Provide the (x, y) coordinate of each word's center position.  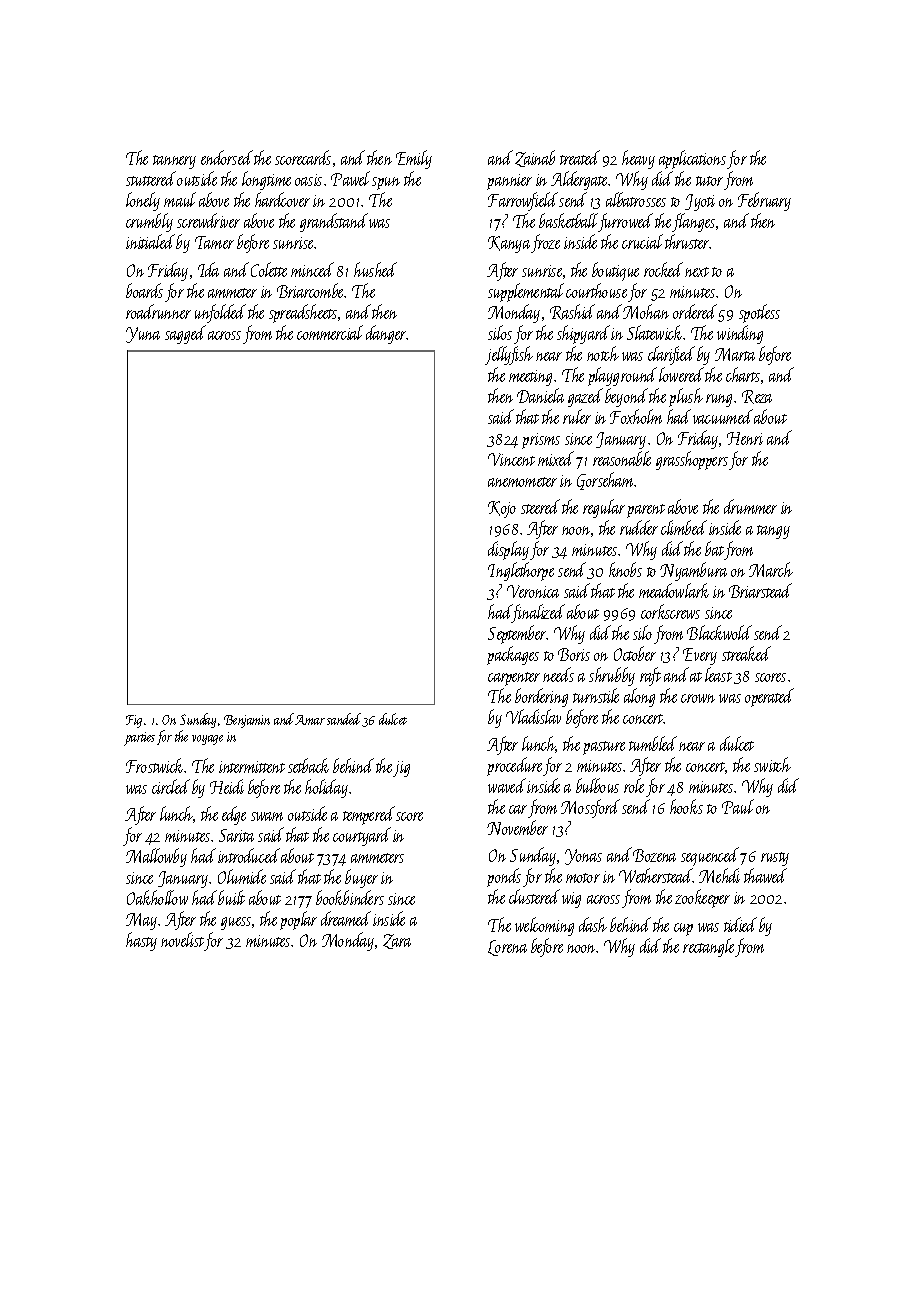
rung (719, 400)
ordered (695, 311)
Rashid (572, 312)
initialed (150, 241)
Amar (310, 720)
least (718, 674)
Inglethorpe (521, 571)
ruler (577, 416)
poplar (298, 920)
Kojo (502, 509)
